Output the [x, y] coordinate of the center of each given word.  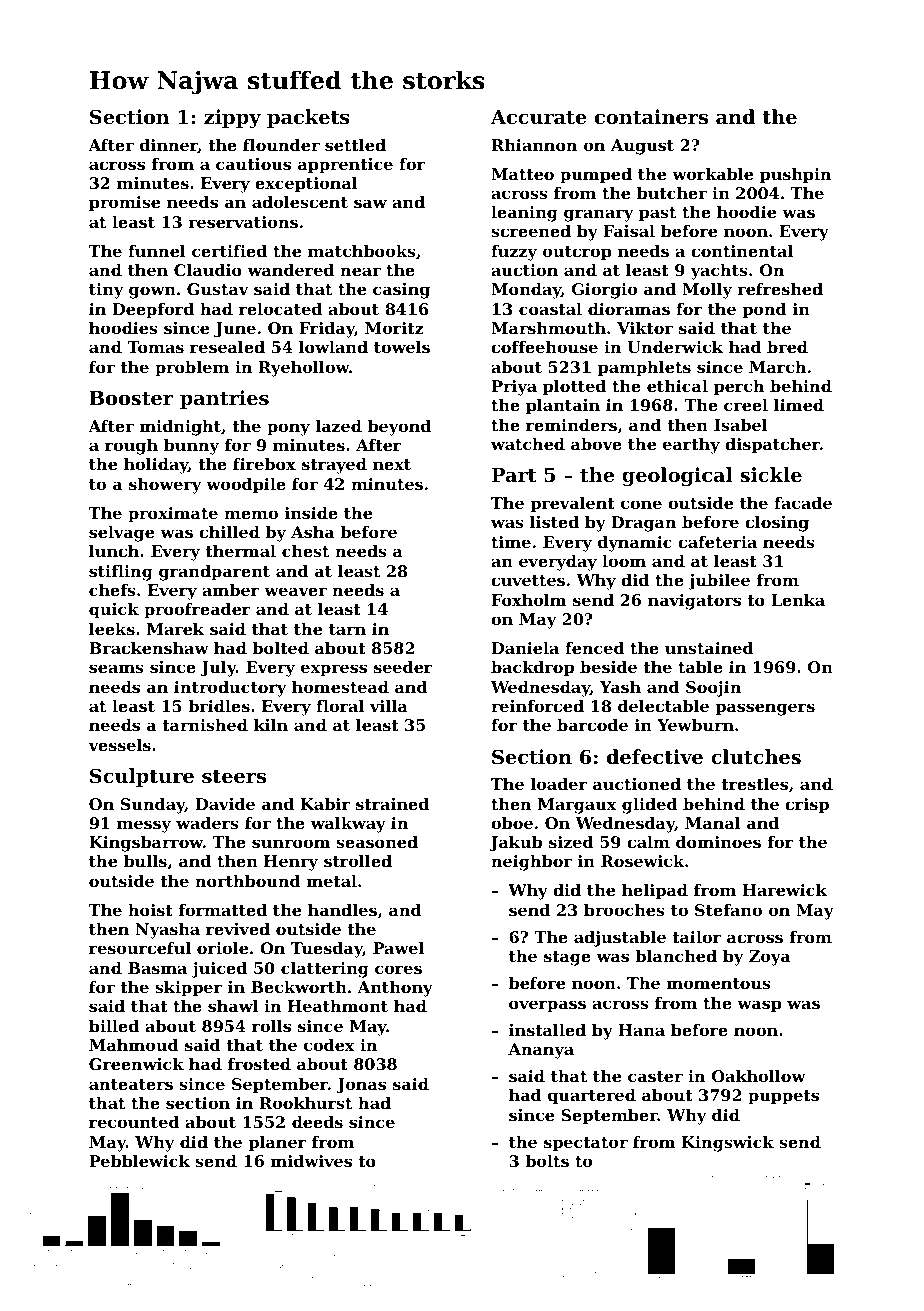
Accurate [539, 117]
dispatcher [772, 446]
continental [742, 251]
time [511, 542]
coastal [550, 309]
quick [114, 611]
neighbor [531, 863]
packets [308, 118]
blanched [676, 956]
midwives [311, 1161]
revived [238, 929]
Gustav [218, 289]
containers [651, 117]
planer [277, 1144]
